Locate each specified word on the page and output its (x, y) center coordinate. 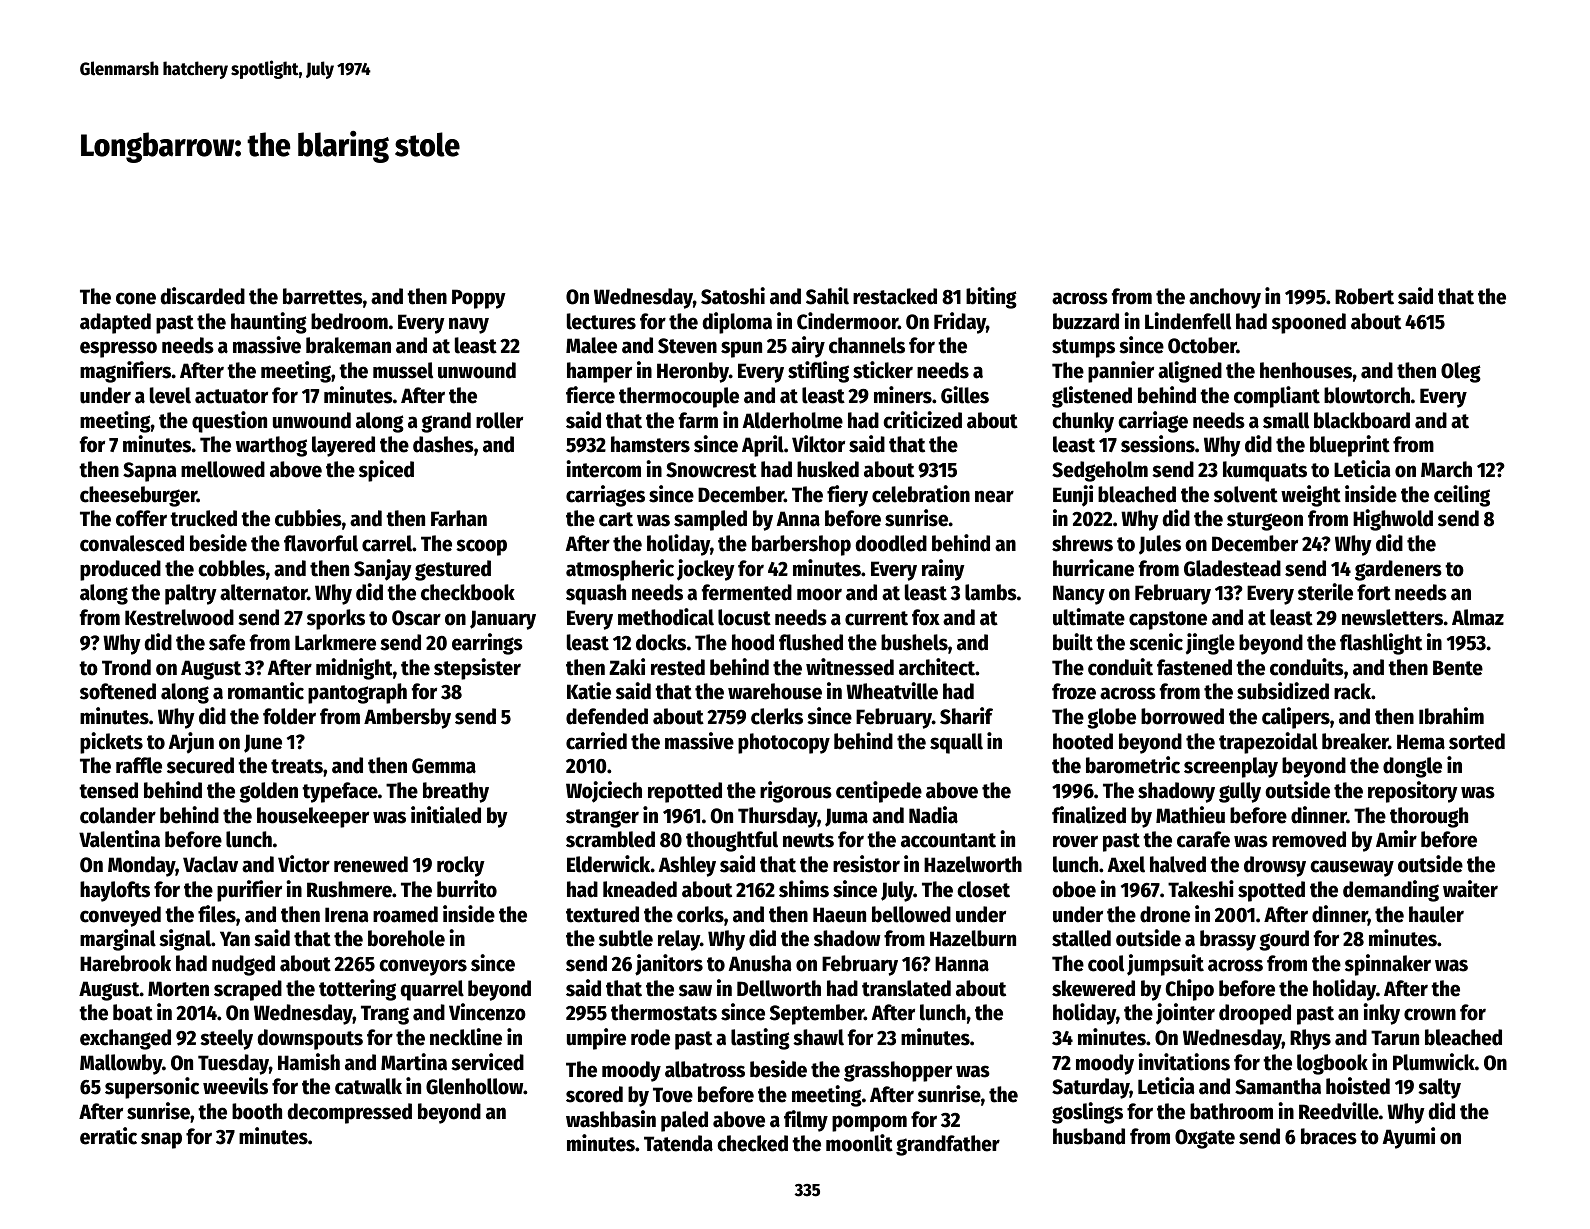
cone (136, 298)
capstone (1168, 620)
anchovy (1225, 298)
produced (120, 570)
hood (753, 642)
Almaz (1478, 617)
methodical (666, 617)
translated (906, 988)
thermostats (664, 1012)
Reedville (1339, 1111)
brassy (1228, 940)
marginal (118, 940)
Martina (414, 1062)
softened (118, 691)
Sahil (827, 296)
